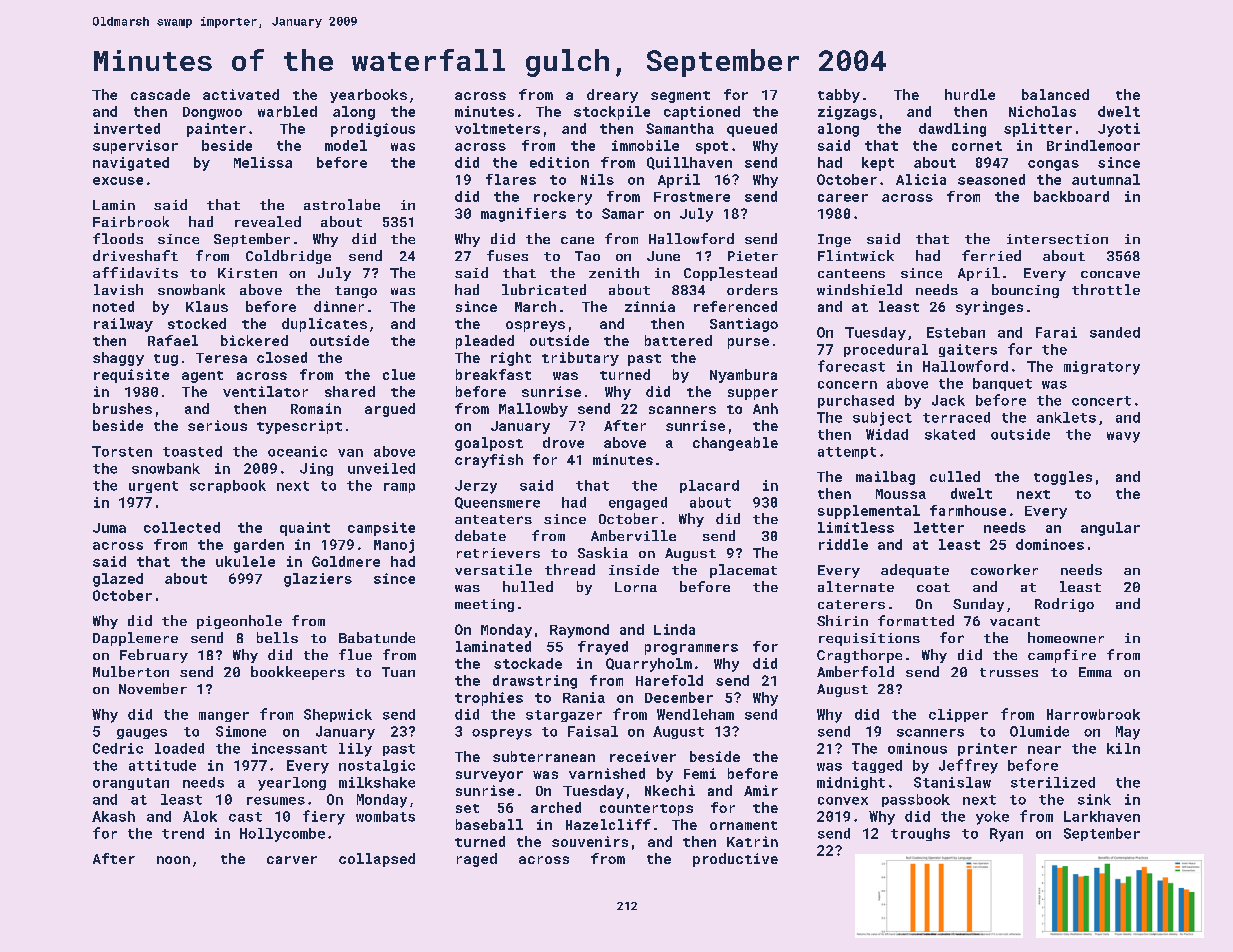 The width and height of the screenshot is (1233, 952). Describe the element at coordinates (709, 486) in the screenshot. I see `placard` at that location.
